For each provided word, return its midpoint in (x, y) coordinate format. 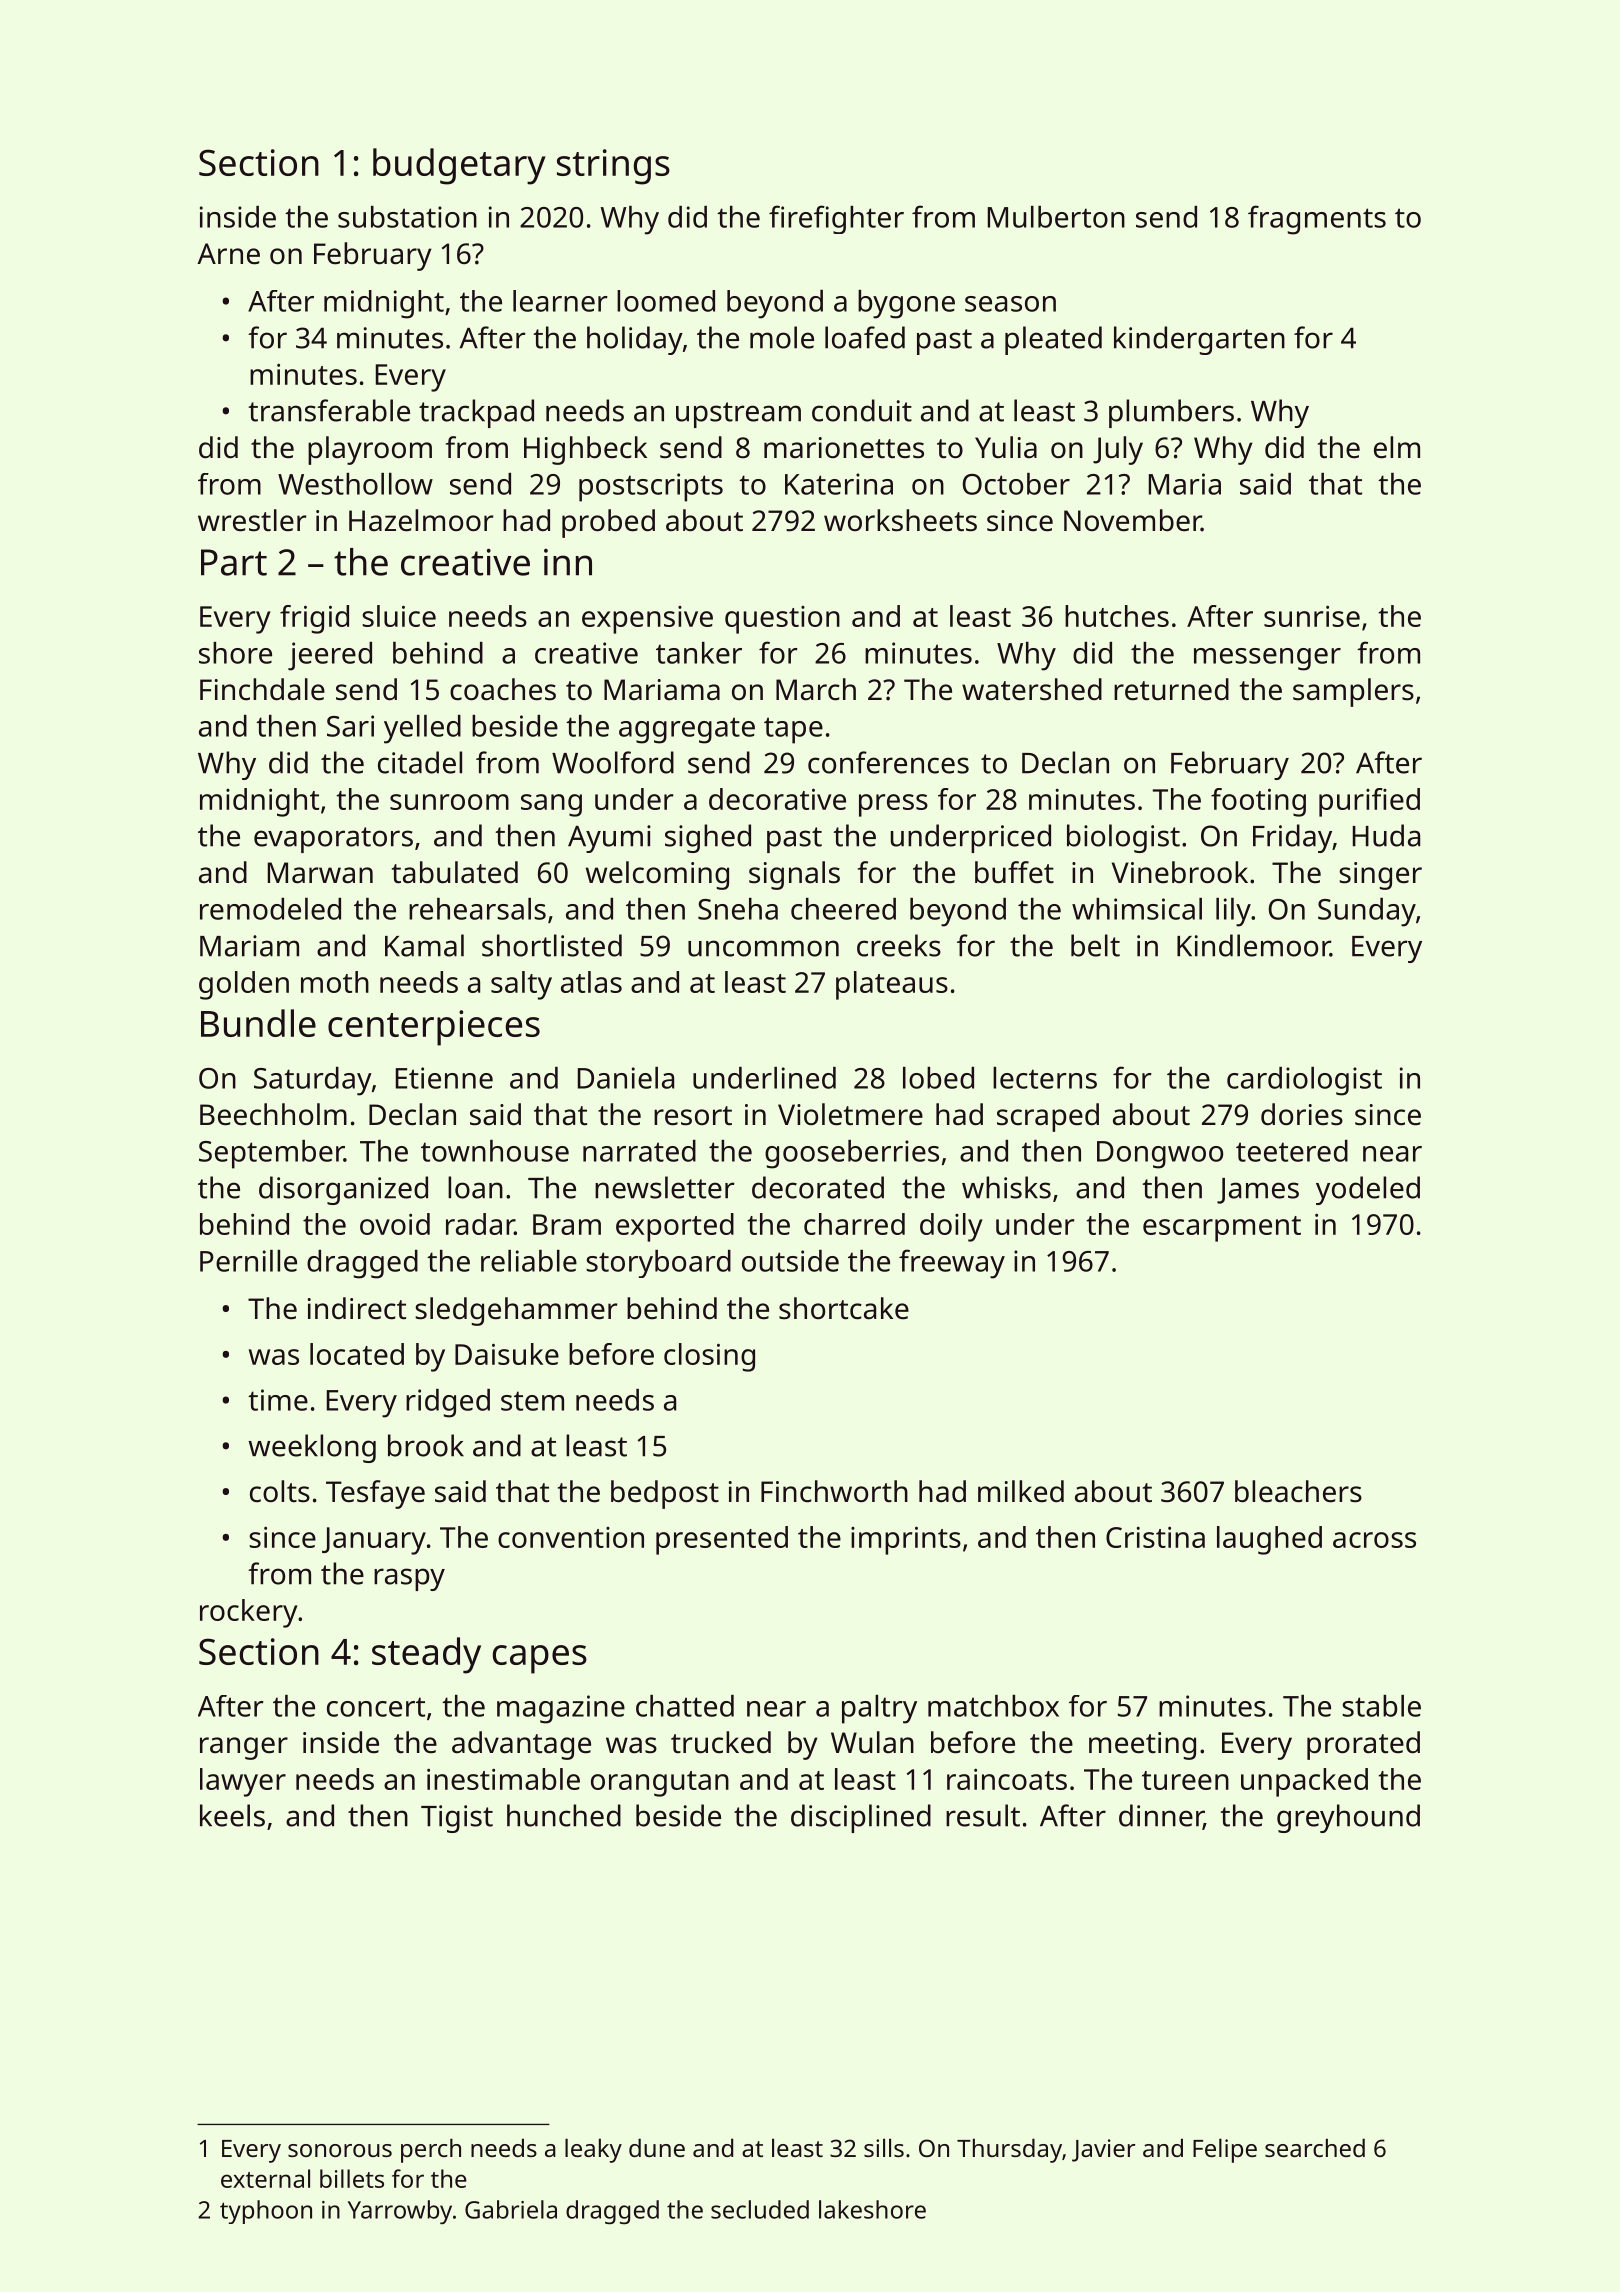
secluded (760, 2209)
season (1010, 304)
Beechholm (273, 1114)
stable (1381, 1706)
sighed (708, 838)
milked (1021, 1491)
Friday (1292, 838)
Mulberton (1056, 217)
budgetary (459, 166)
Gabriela (511, 2209)
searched (1315, 2148)
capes (540, 1659)
